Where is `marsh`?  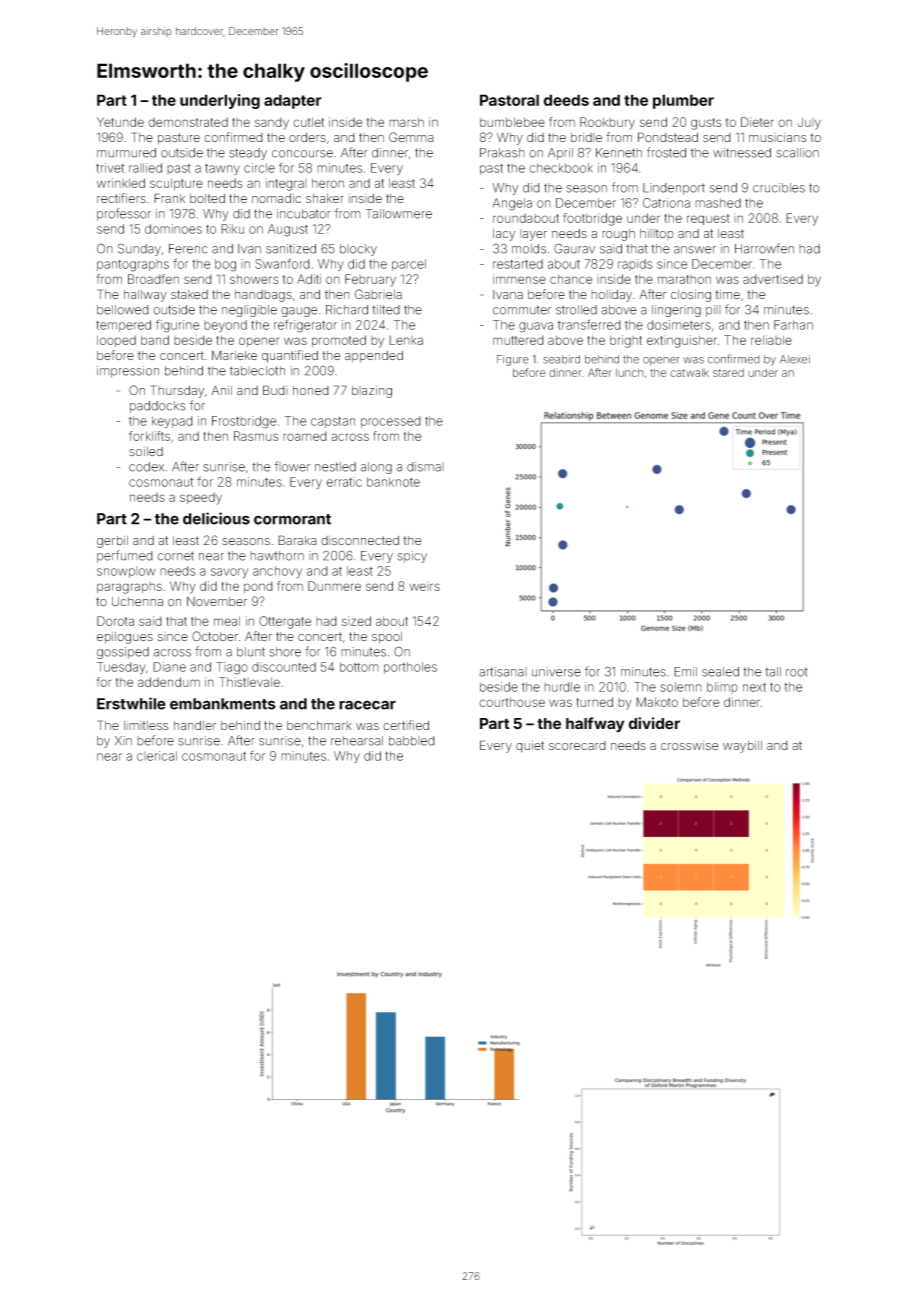 marsh is located at coordinates (406, 122).
